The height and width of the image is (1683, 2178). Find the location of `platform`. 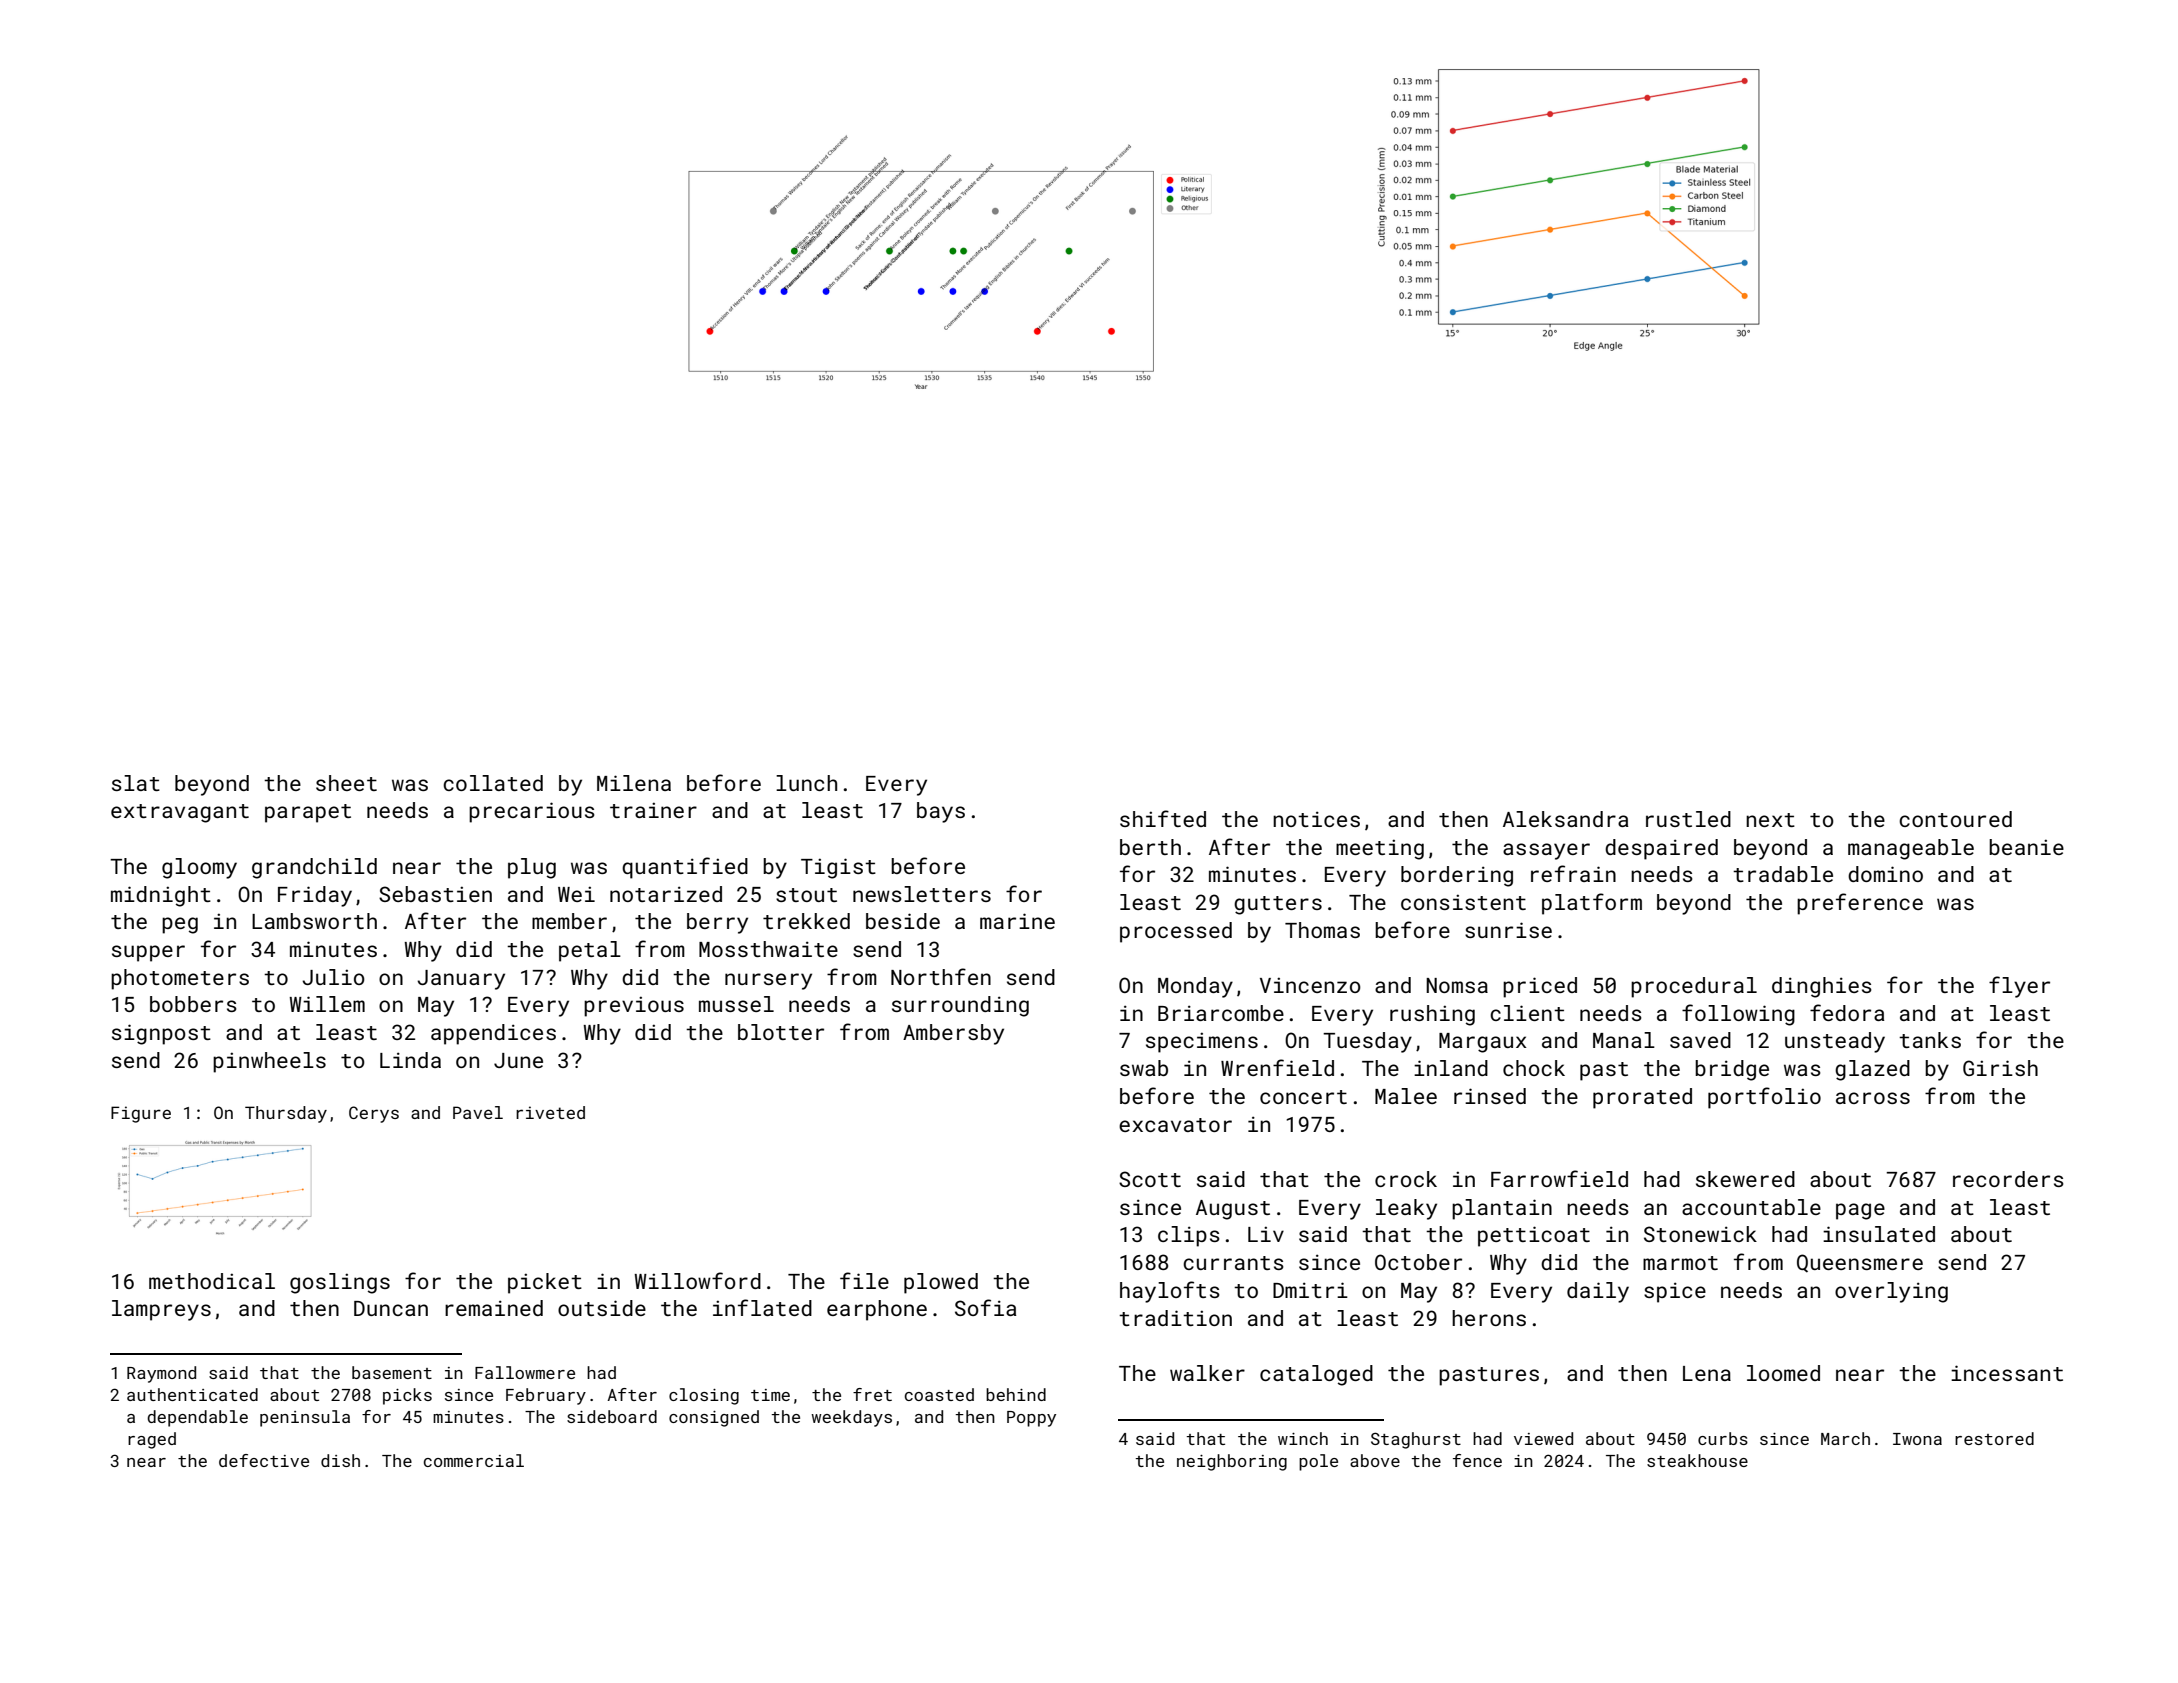

platform is located at coordinates (1592, 904).
